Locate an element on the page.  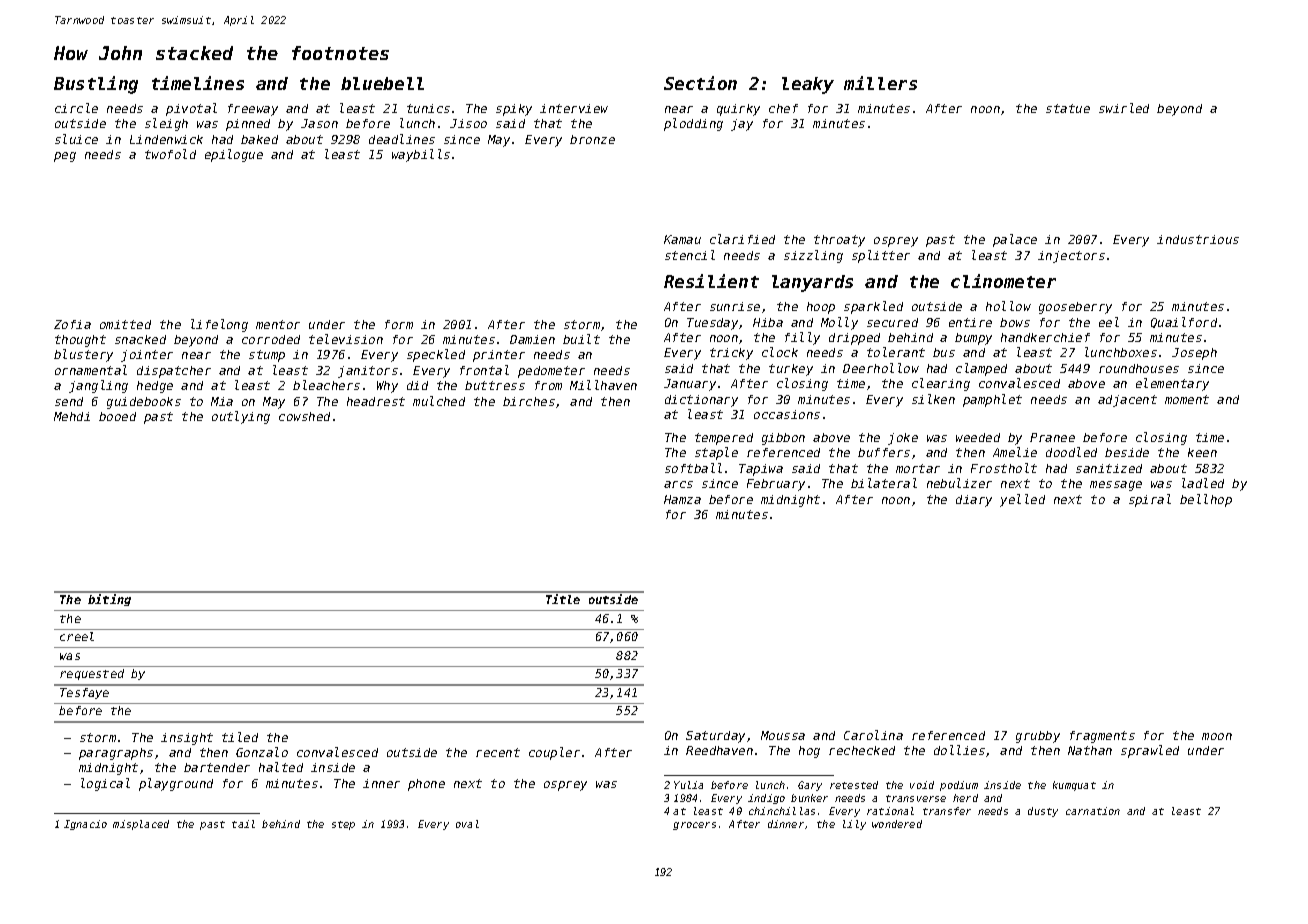
leaky is located at coordinates (808, 85).
